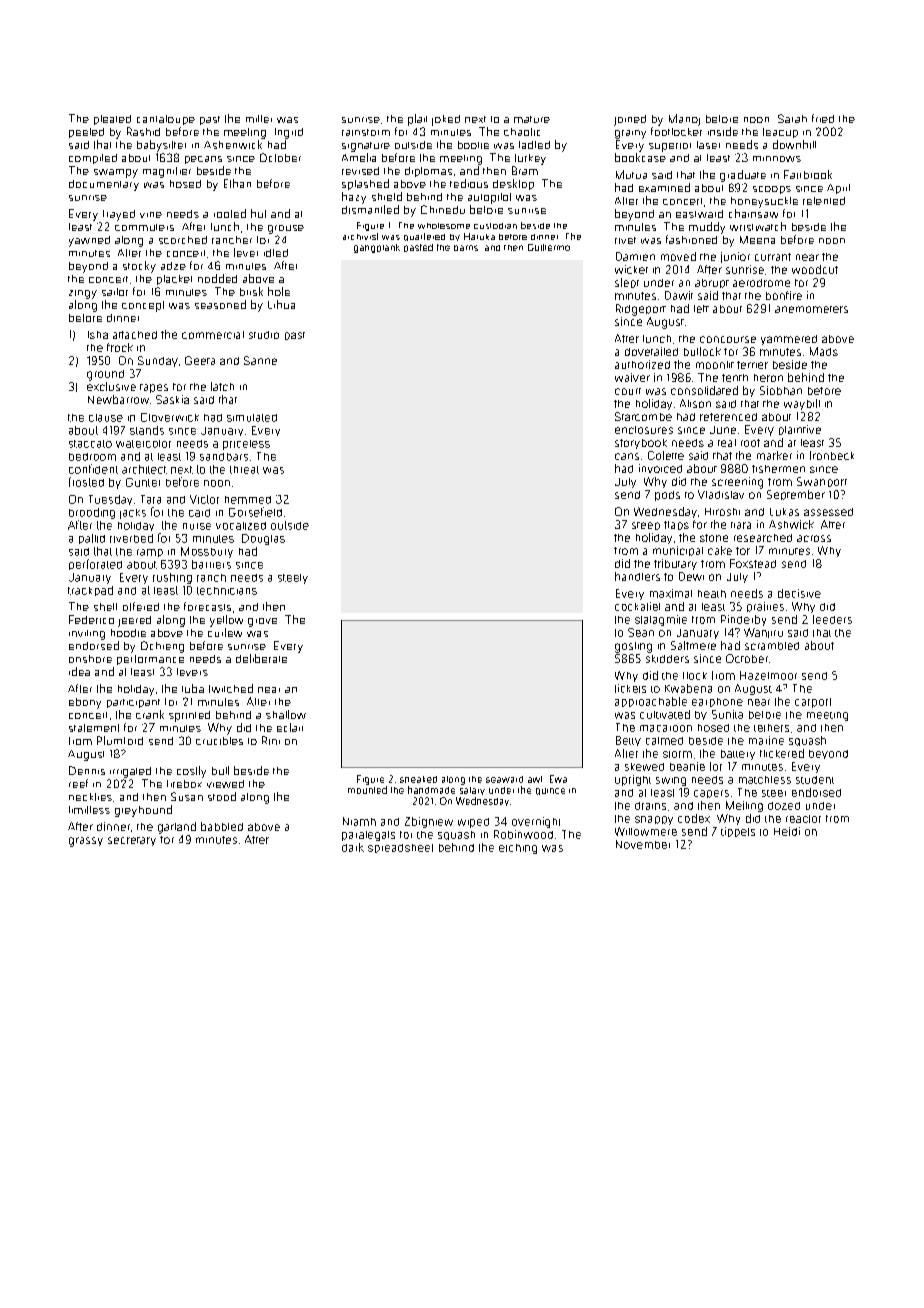  I want to click on superior, so click(670, 147).
